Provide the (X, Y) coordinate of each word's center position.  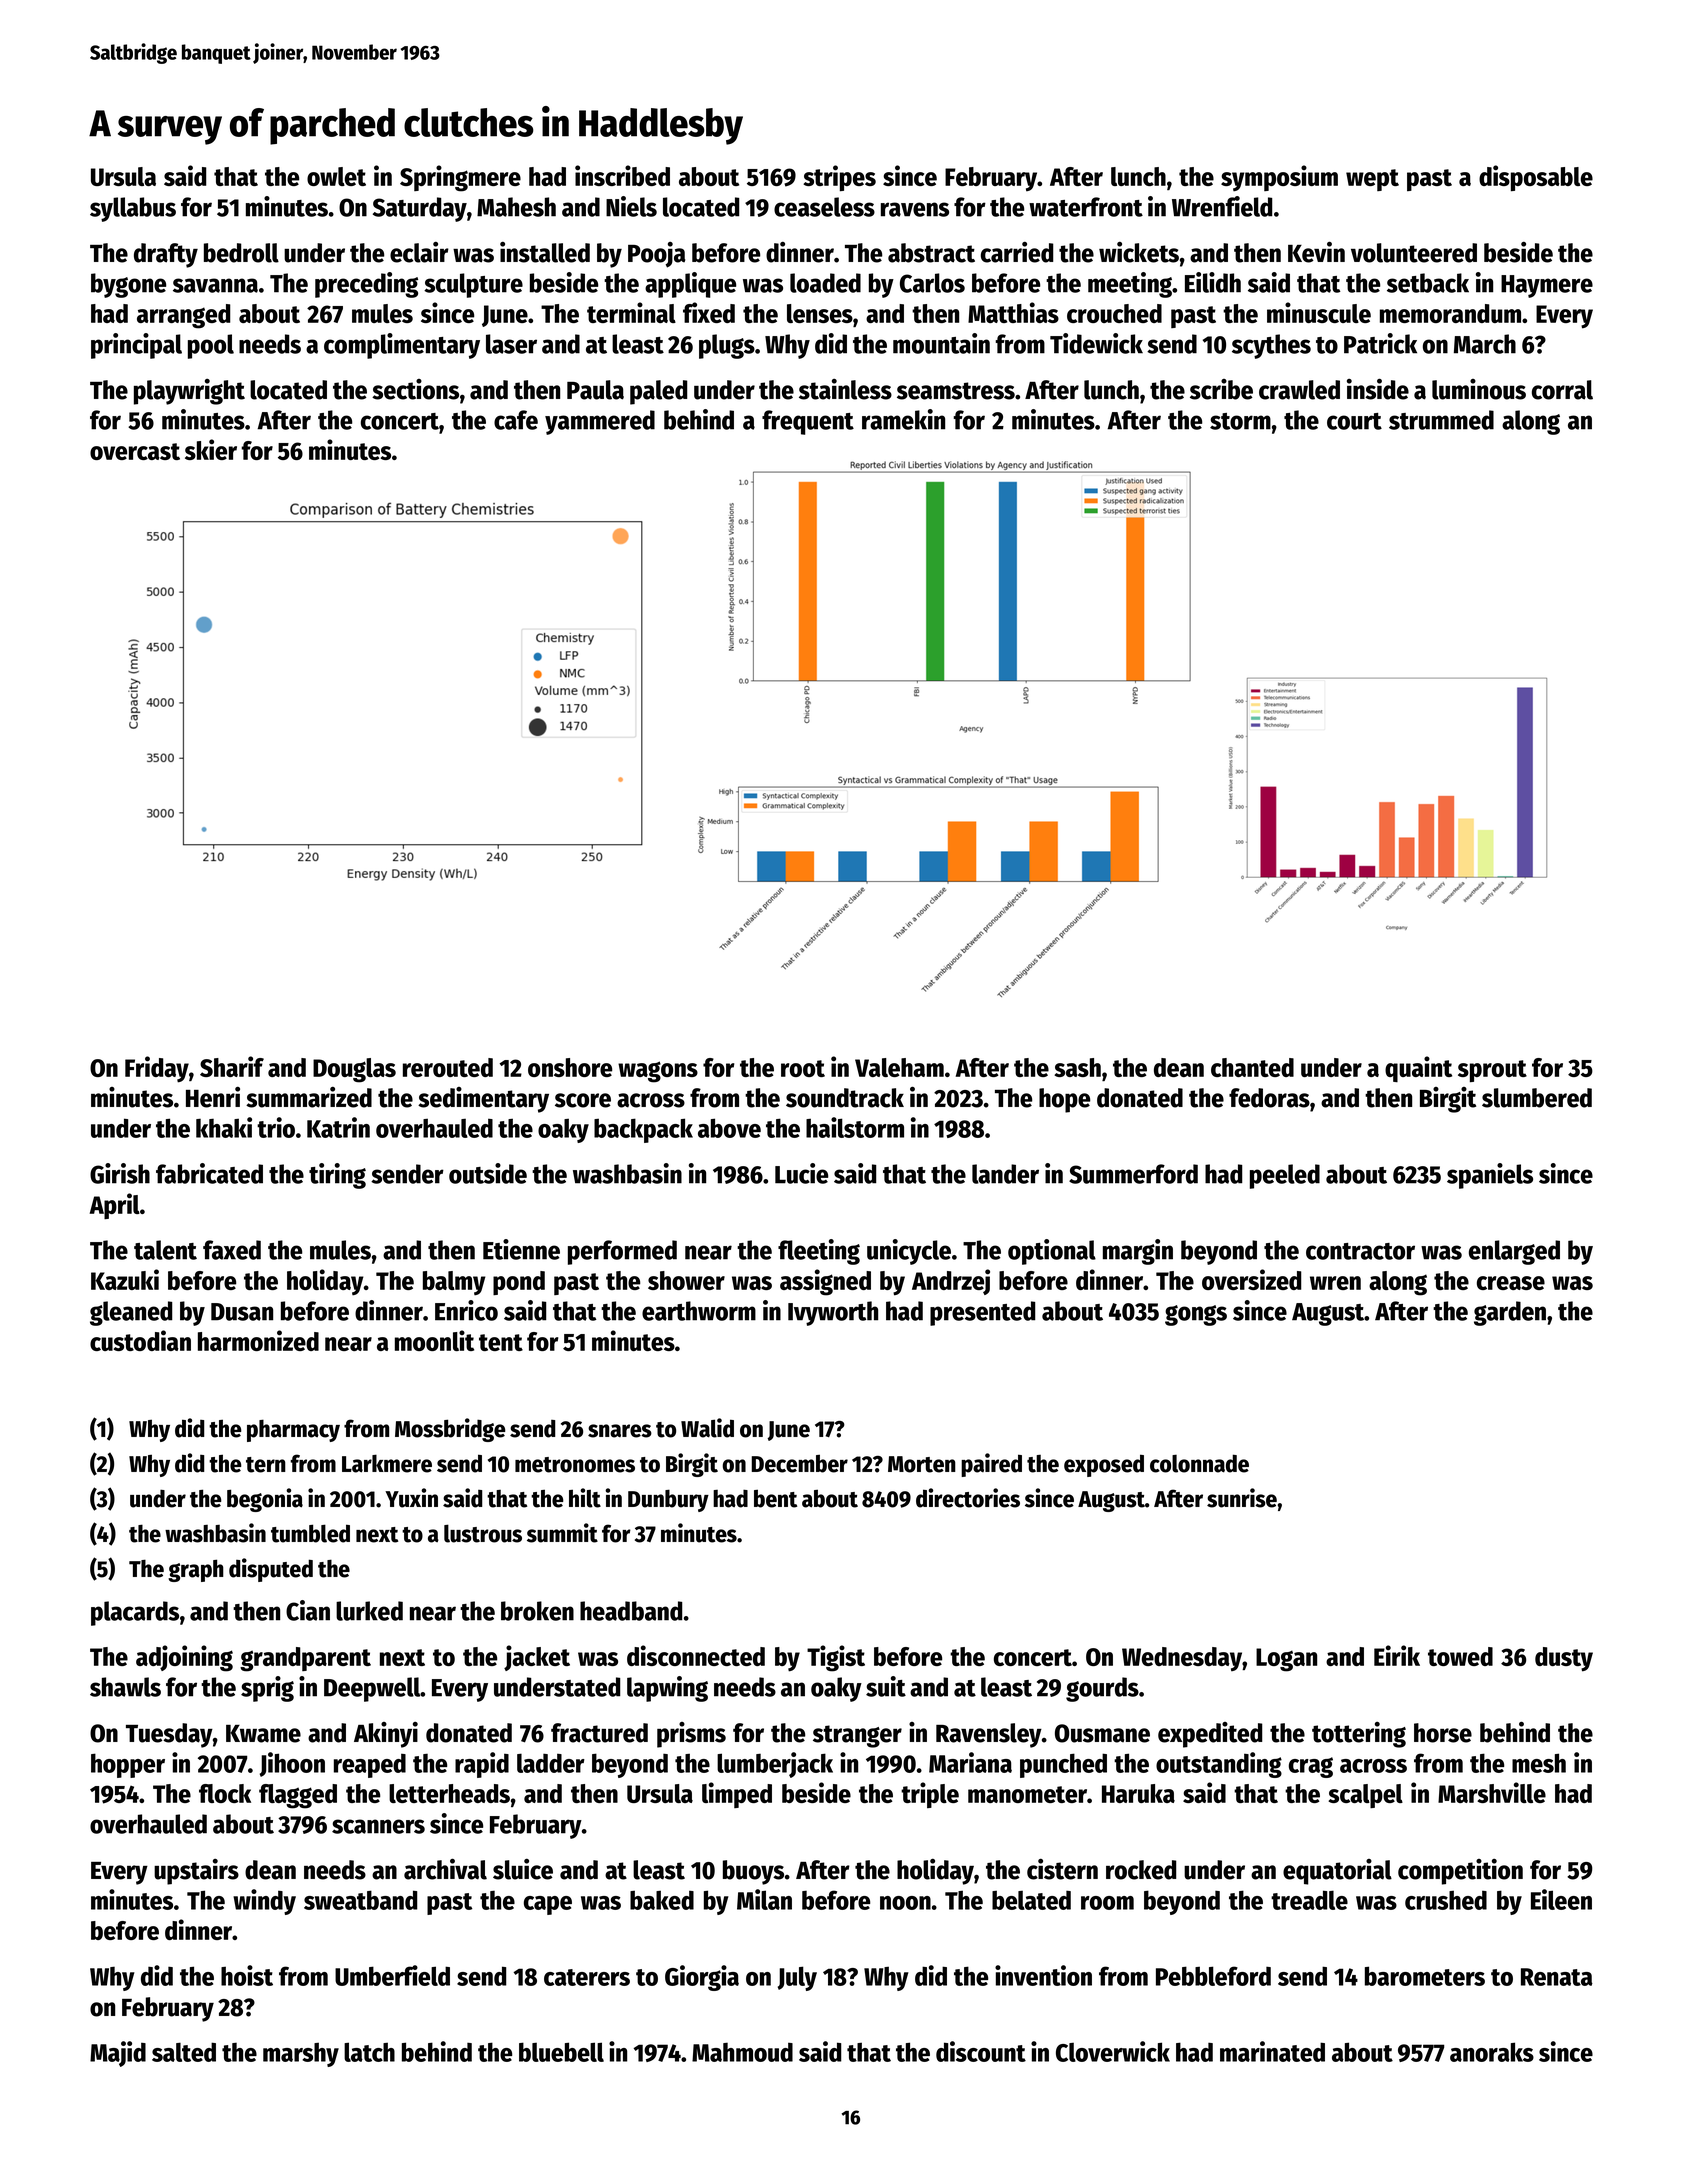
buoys (753, 1872)
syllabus (133, 209)
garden (1510, 1313)
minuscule (1319, 312)
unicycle (909, 1252)
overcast (135, 451)
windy (264, 1902)
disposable (1536, 178)
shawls (125, 1687)
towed (1460, 1656)
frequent (808, 422)
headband (631, 1611)
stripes (839, 178)
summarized (309, 1097)
